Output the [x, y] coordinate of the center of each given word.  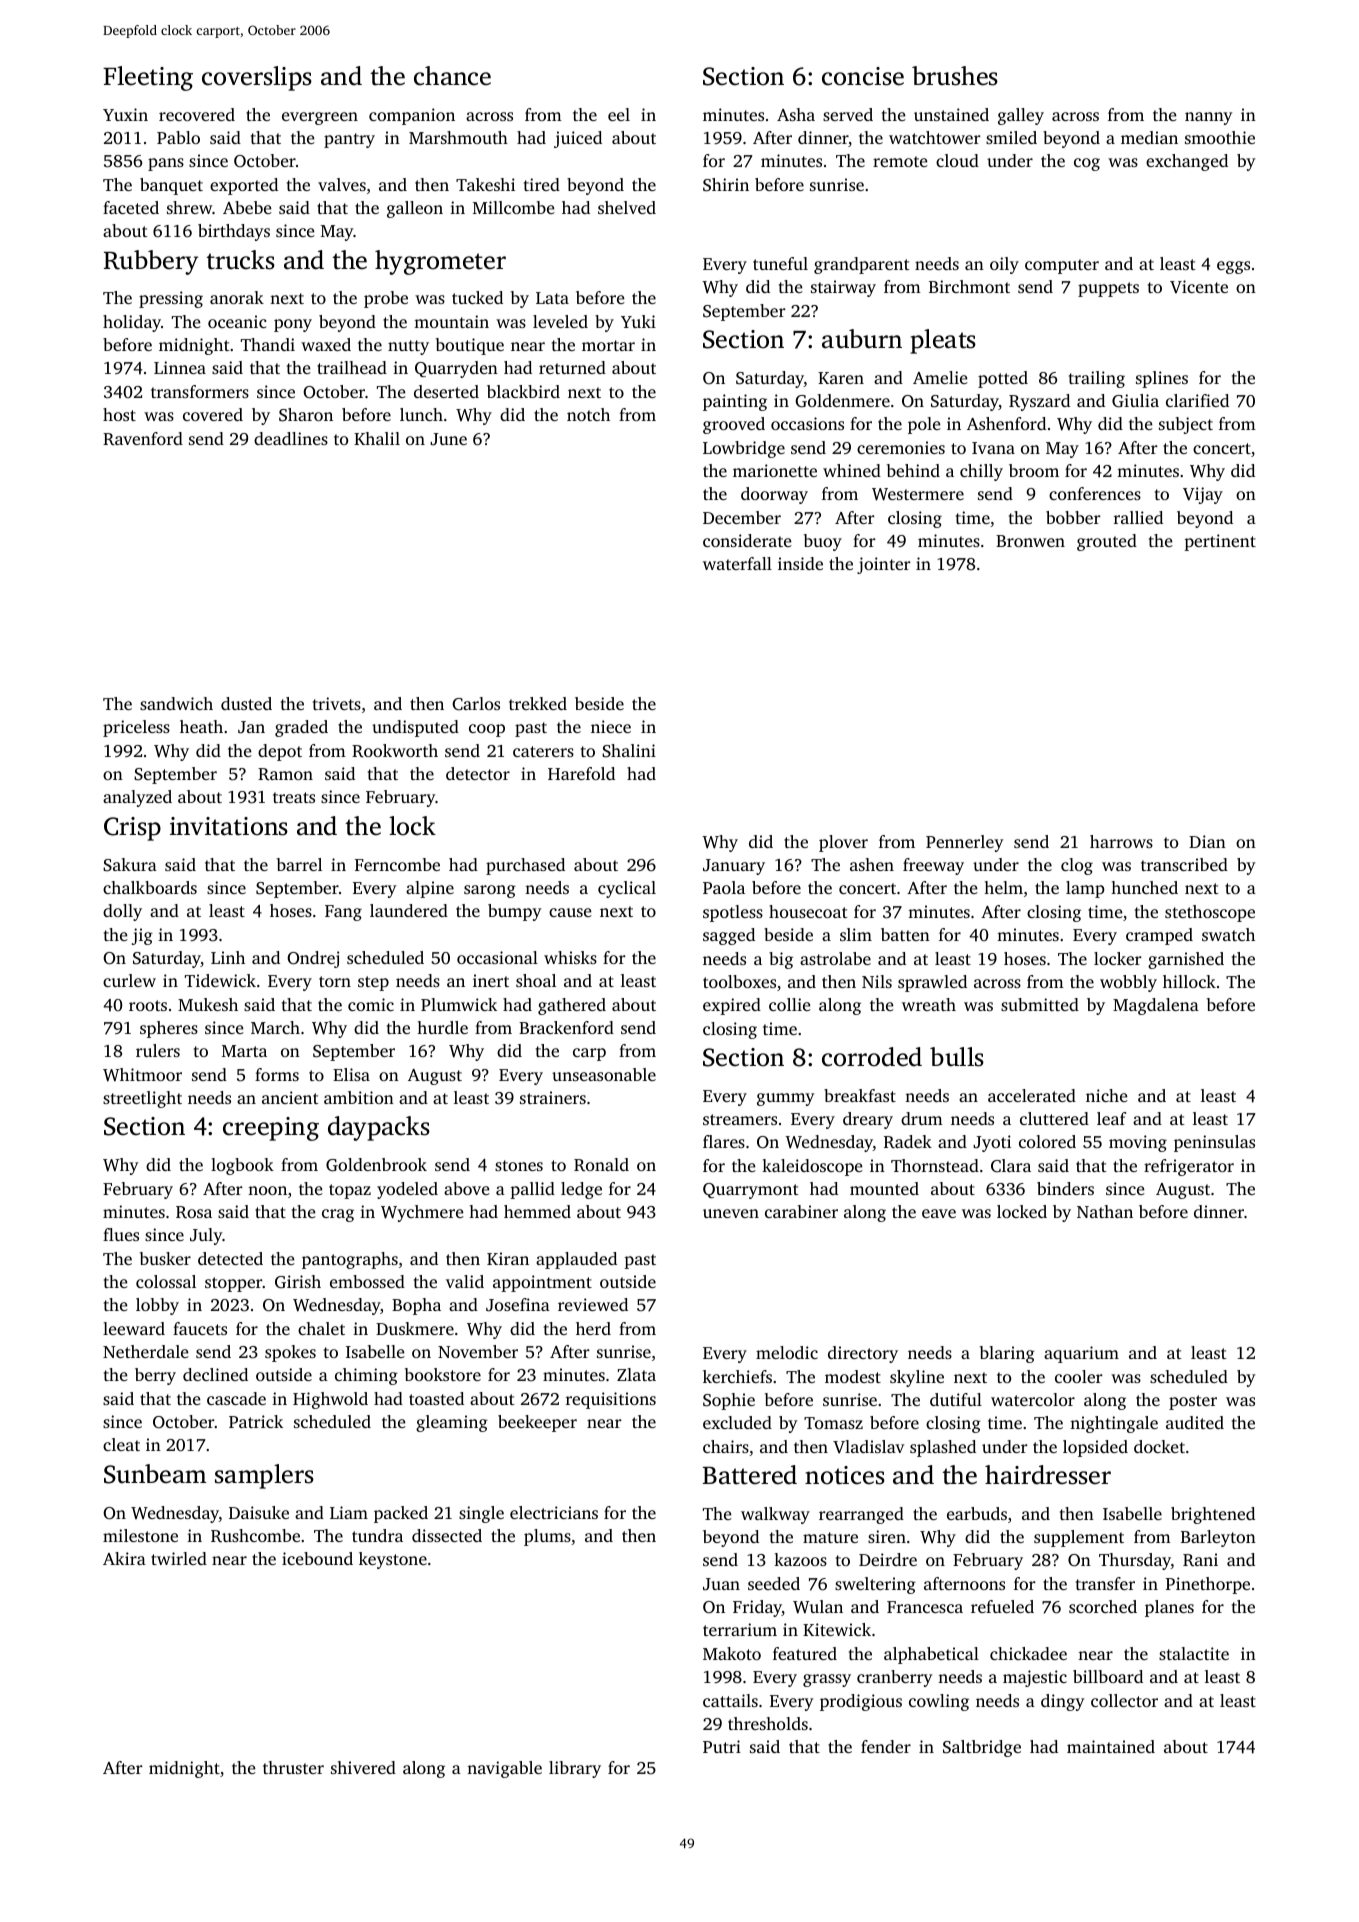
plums [547, 1537]
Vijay [1203, 495]
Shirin [726, 185]
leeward [134, 1328]
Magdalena [1156, 1006]
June [448, 439]
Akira [124, 1558]
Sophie [729, 1401]
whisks [570, 957]
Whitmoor [142, 1075]
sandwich [176, 703]
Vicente [1199, 286]
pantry [349, 140]
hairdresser [1048, 1475]
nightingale [1114, 1424]
